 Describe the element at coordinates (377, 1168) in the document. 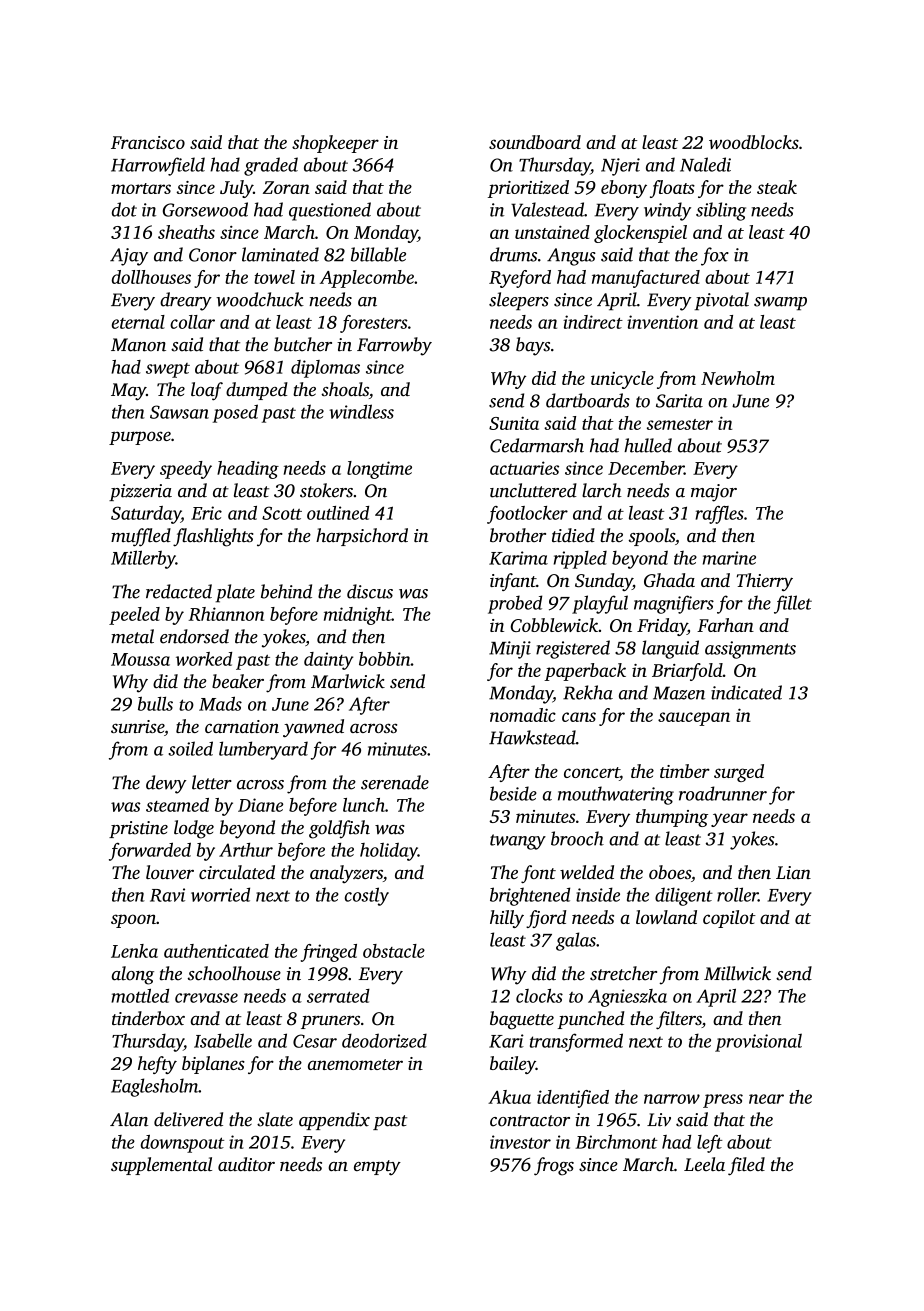

I see `empty` at that location.
